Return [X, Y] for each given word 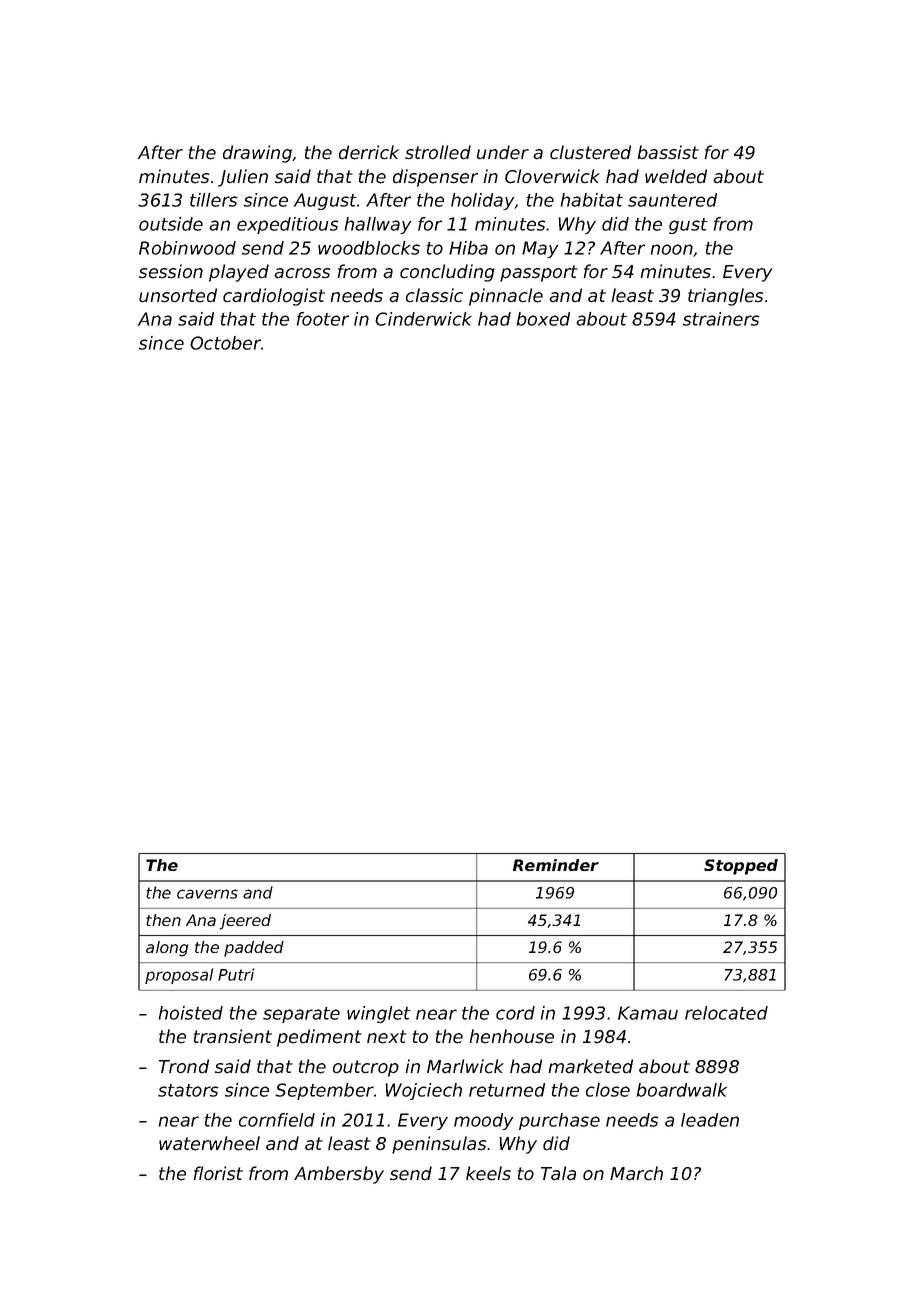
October [225, 343]
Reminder [556, 865]
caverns [207, 894]
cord [515, 1013]
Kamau [648, 1013]
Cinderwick [423, 319]
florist [218, 1173]
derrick [369, 152]
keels [488, 1173]
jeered [245, 922]
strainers [721, 319]
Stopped [741, 867]
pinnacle [506, 297]
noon [672, 249]
